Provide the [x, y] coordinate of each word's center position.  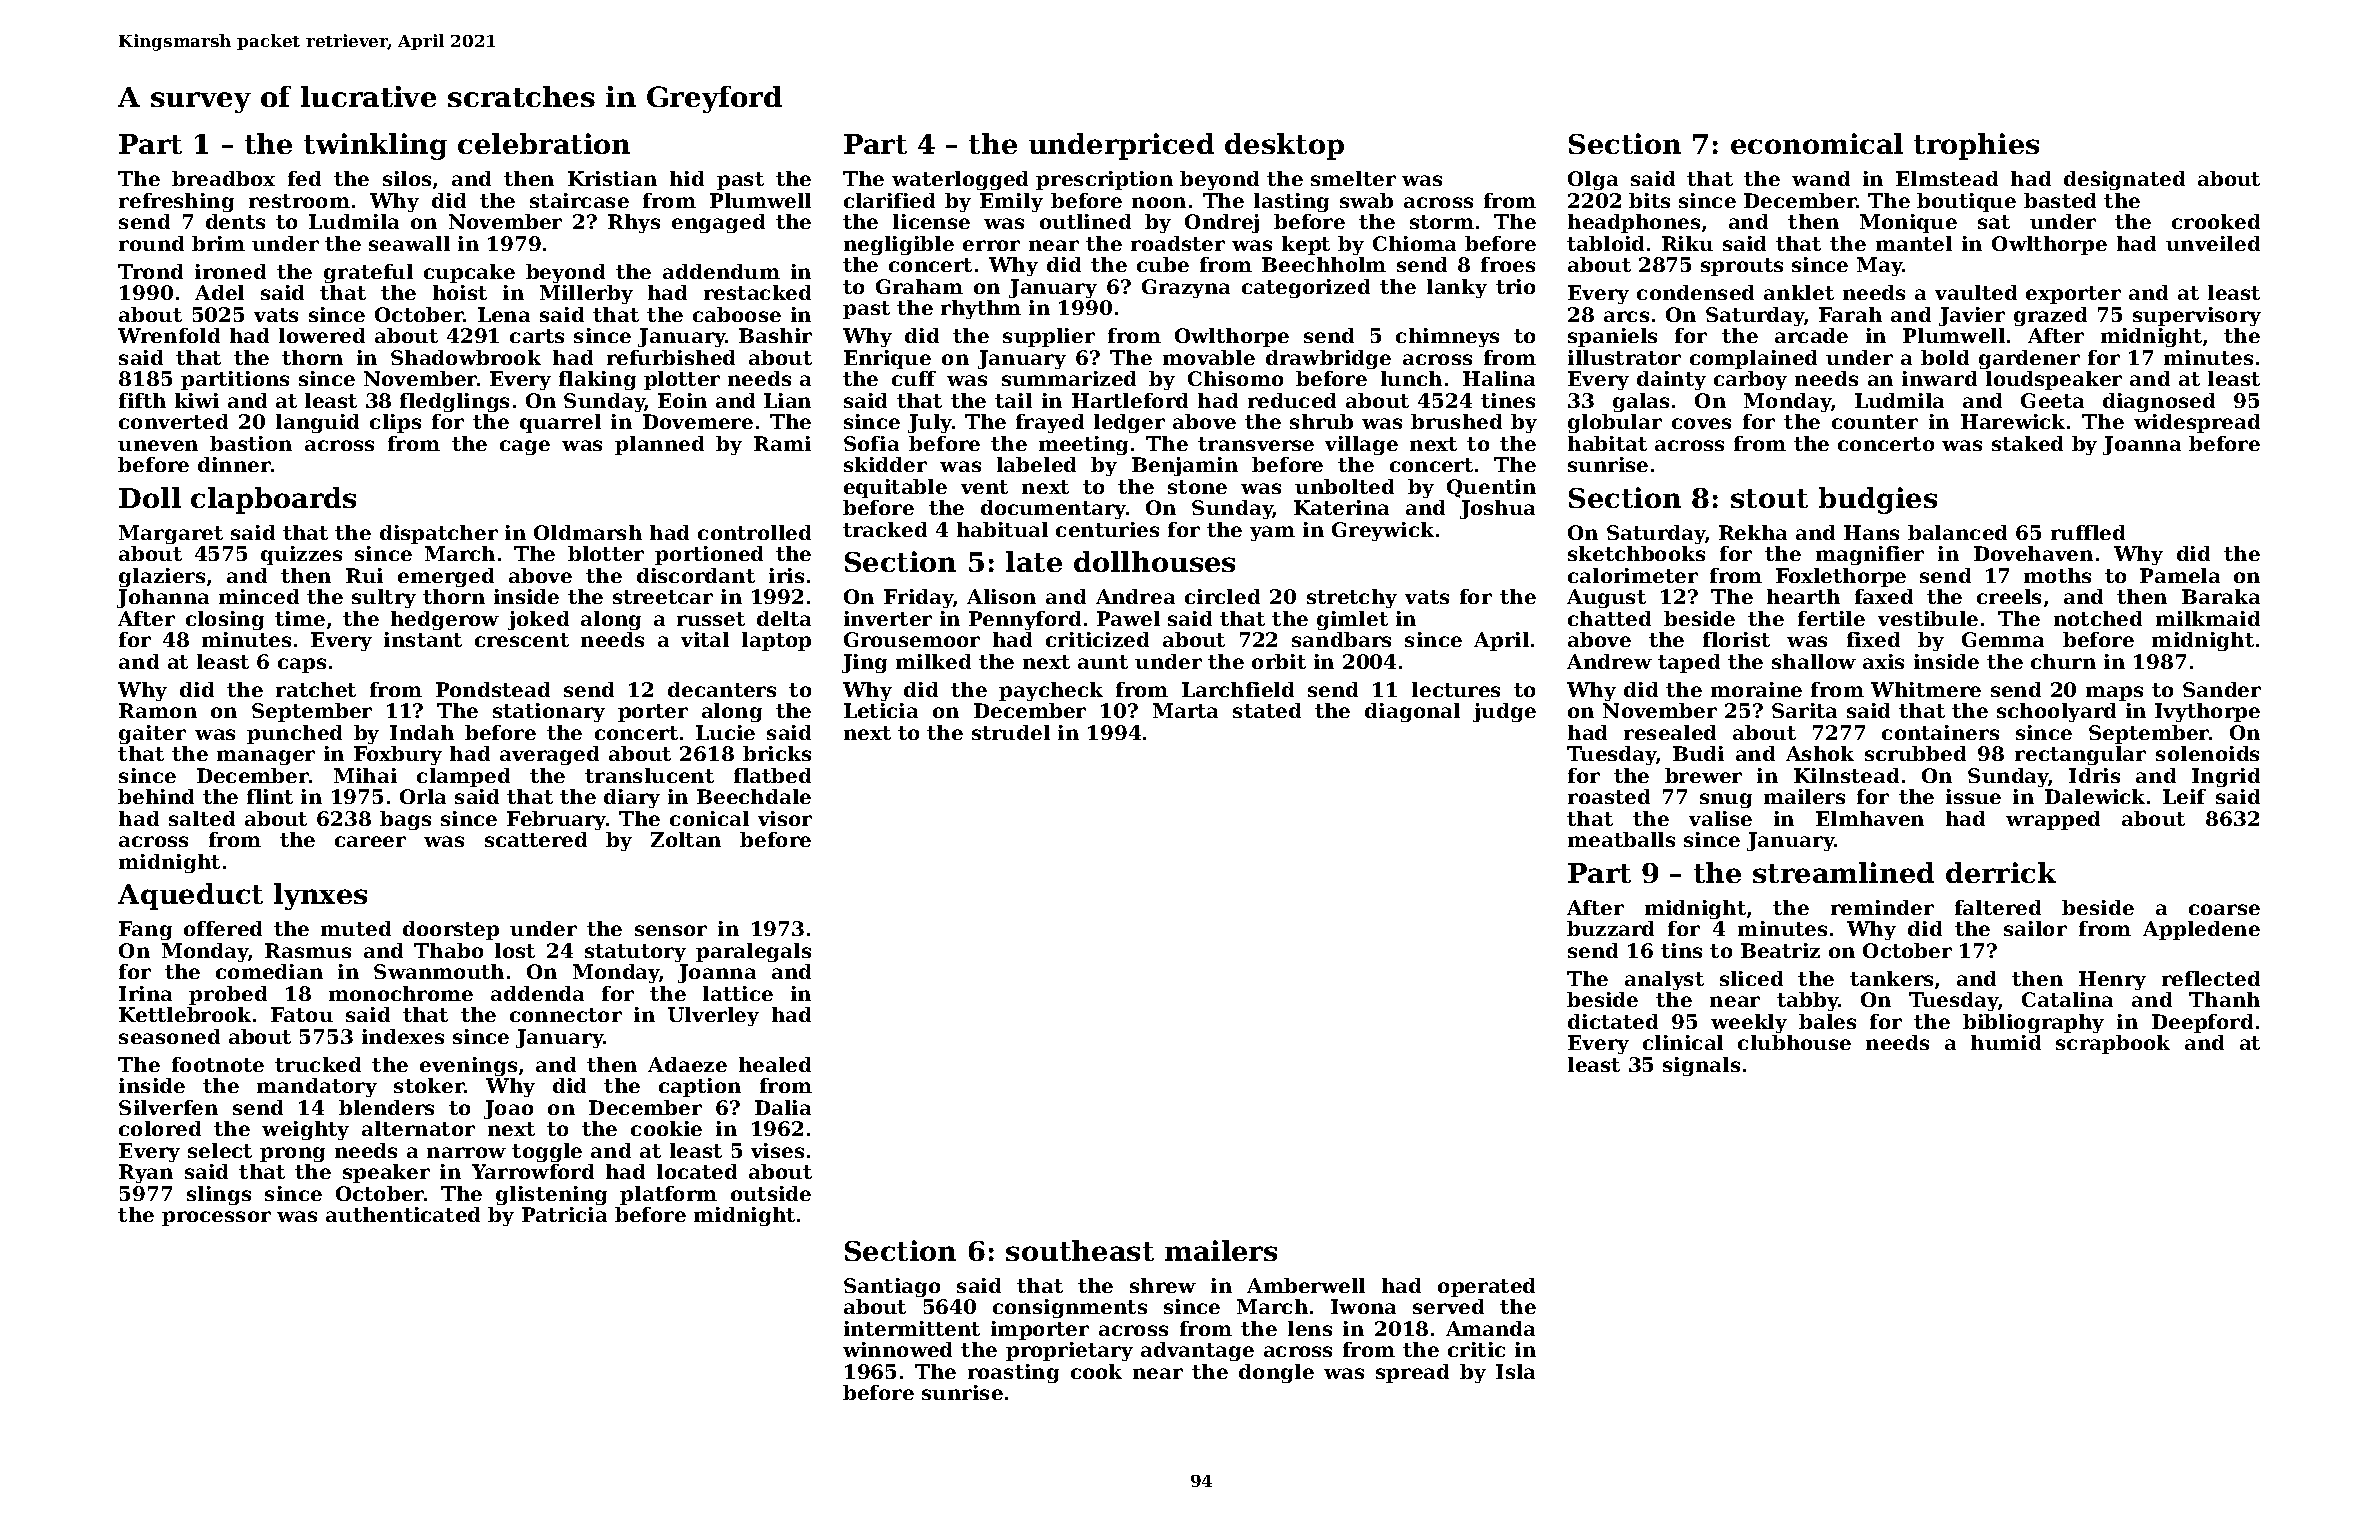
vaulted [1976, 292]
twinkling [375, 146]
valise [1720, 818]
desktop [1284, 146]
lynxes [320, 896]
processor [216, 1218]
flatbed [772, 775]
